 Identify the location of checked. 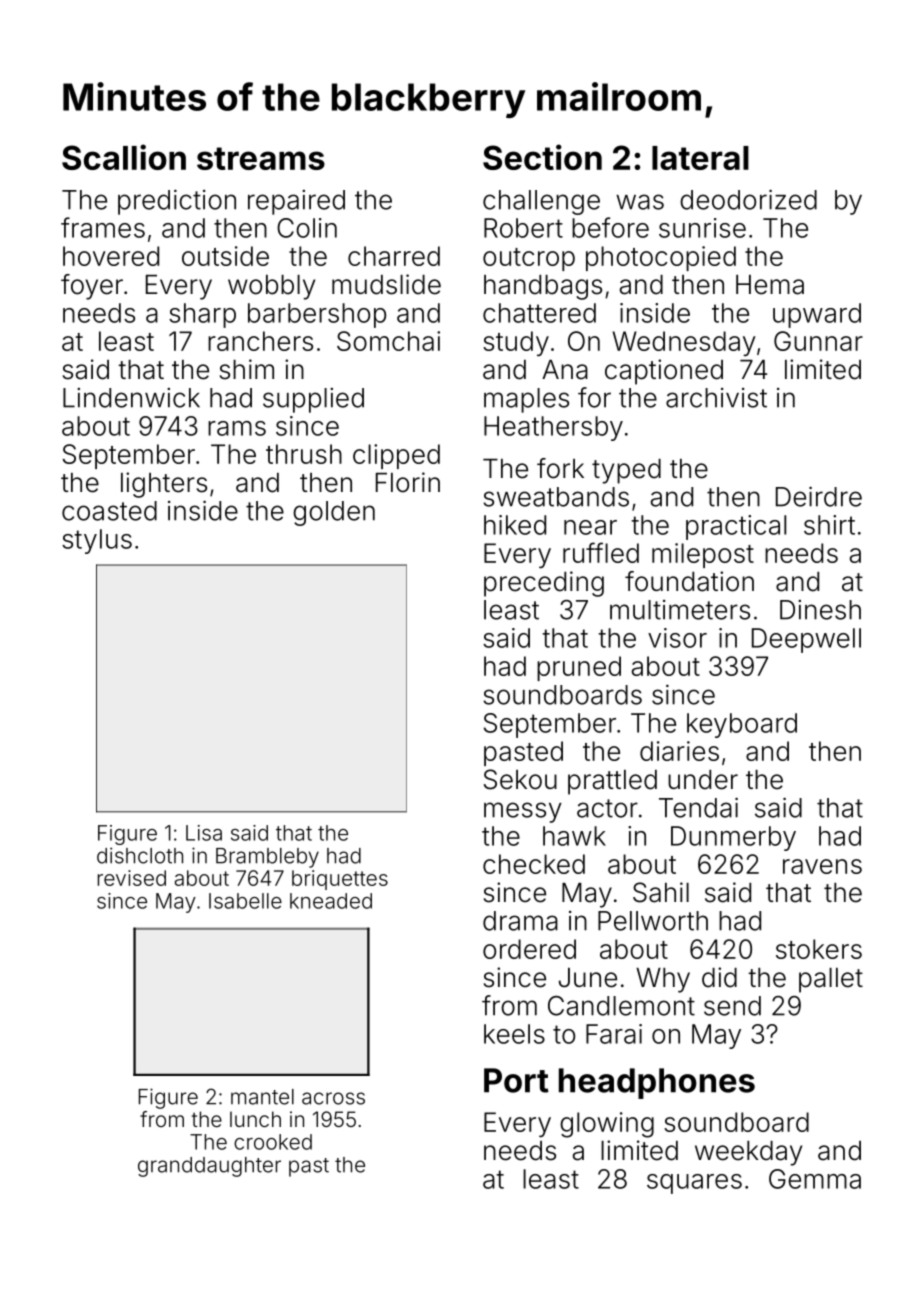
(534, 864).
